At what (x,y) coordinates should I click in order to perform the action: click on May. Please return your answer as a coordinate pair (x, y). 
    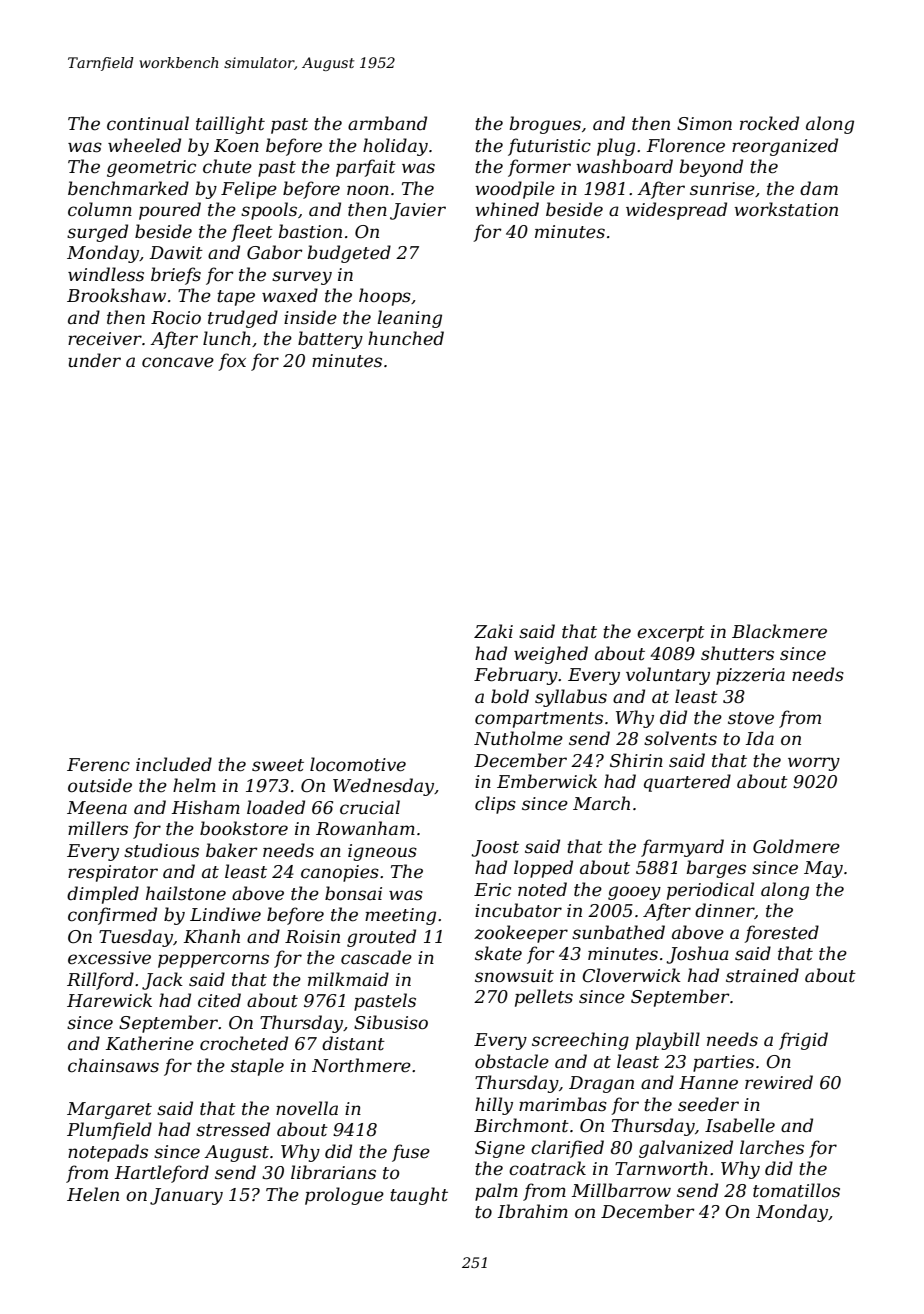
    Looking at the image, I should click on (823, 869).
